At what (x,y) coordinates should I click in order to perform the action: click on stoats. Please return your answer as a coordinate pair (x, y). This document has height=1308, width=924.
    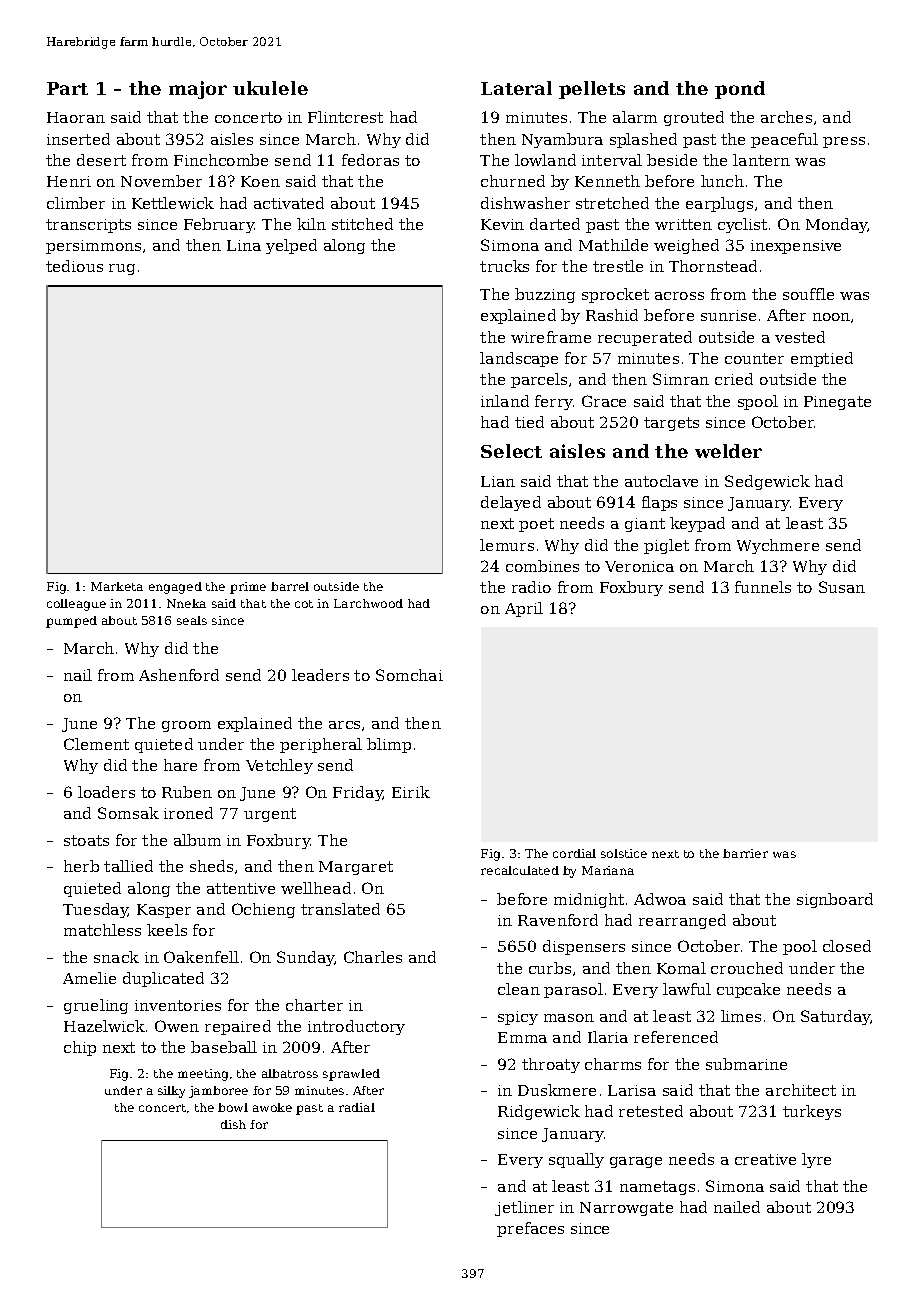
    Looking at the image, I should click on (86, 840).
